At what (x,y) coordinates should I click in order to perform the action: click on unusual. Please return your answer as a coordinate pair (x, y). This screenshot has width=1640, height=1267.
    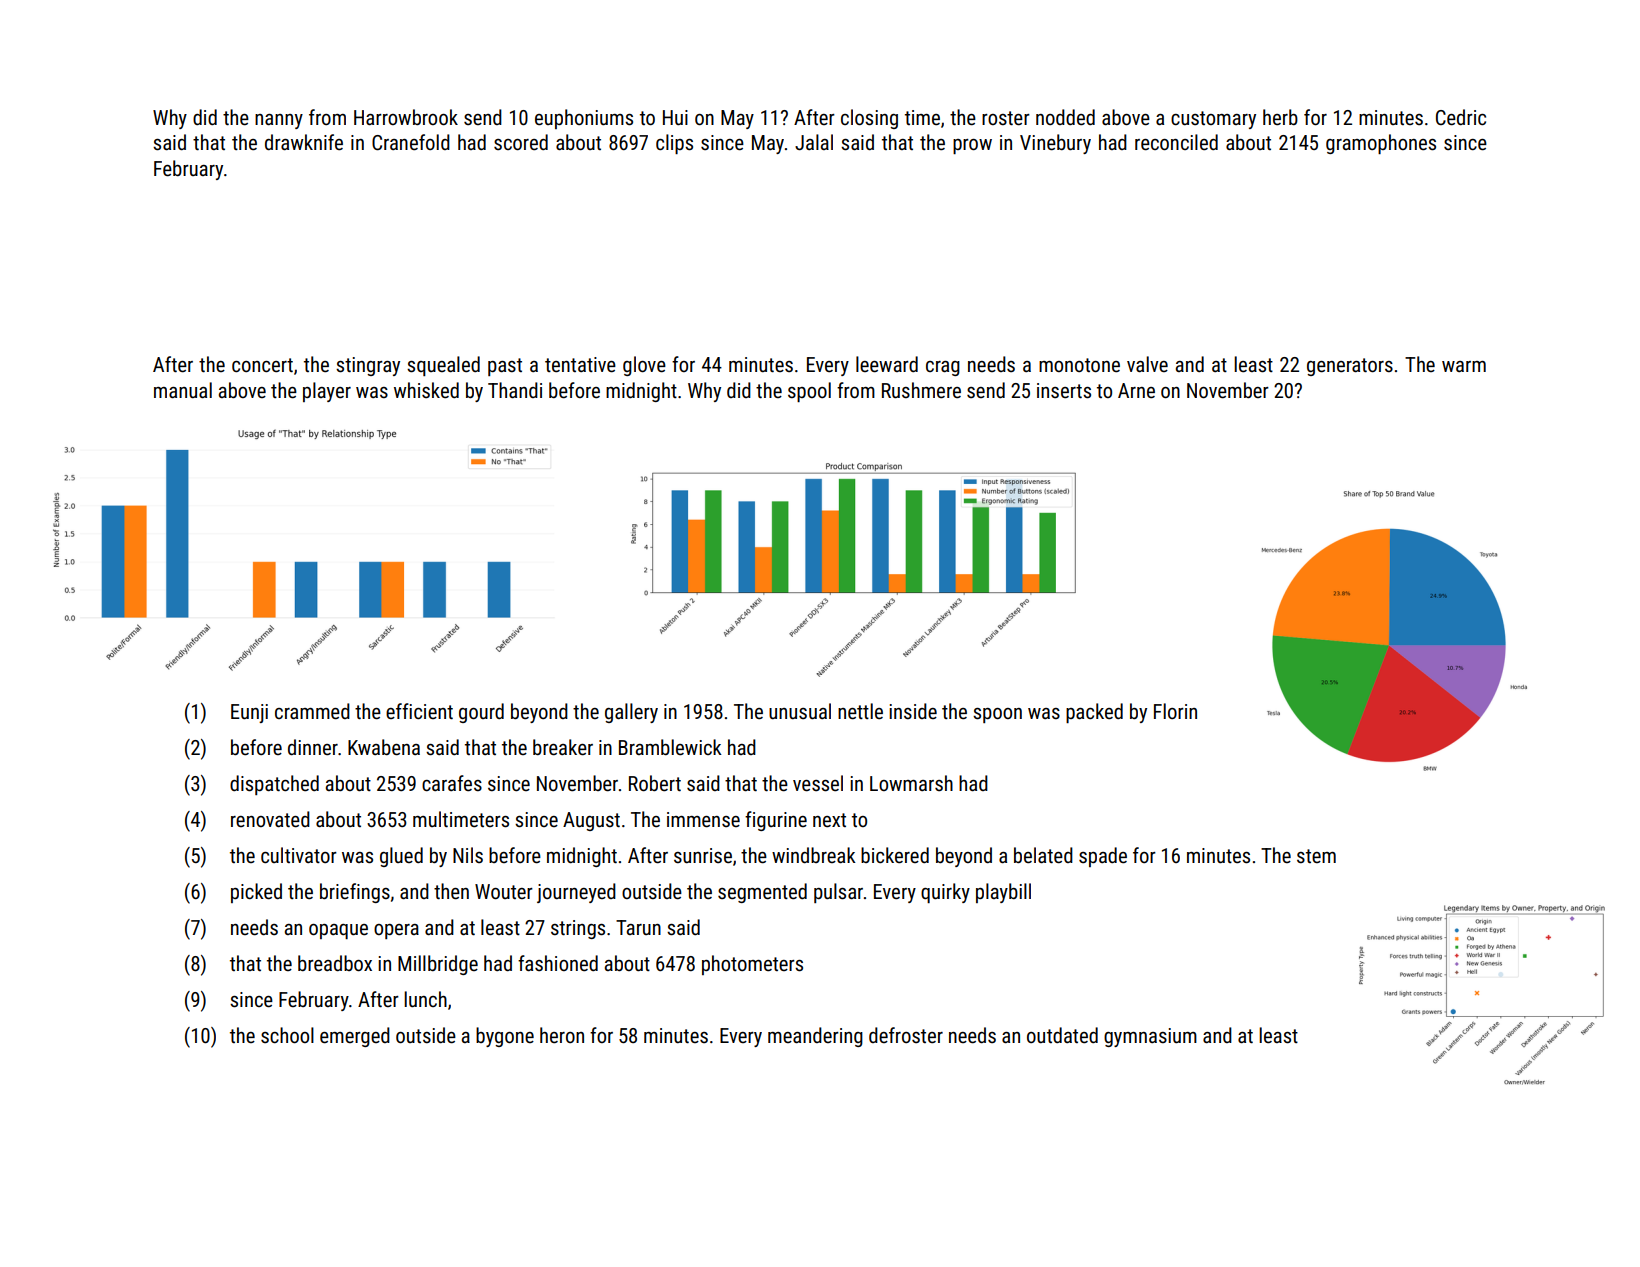
    Looking at the image, I should click on (800, 711).
